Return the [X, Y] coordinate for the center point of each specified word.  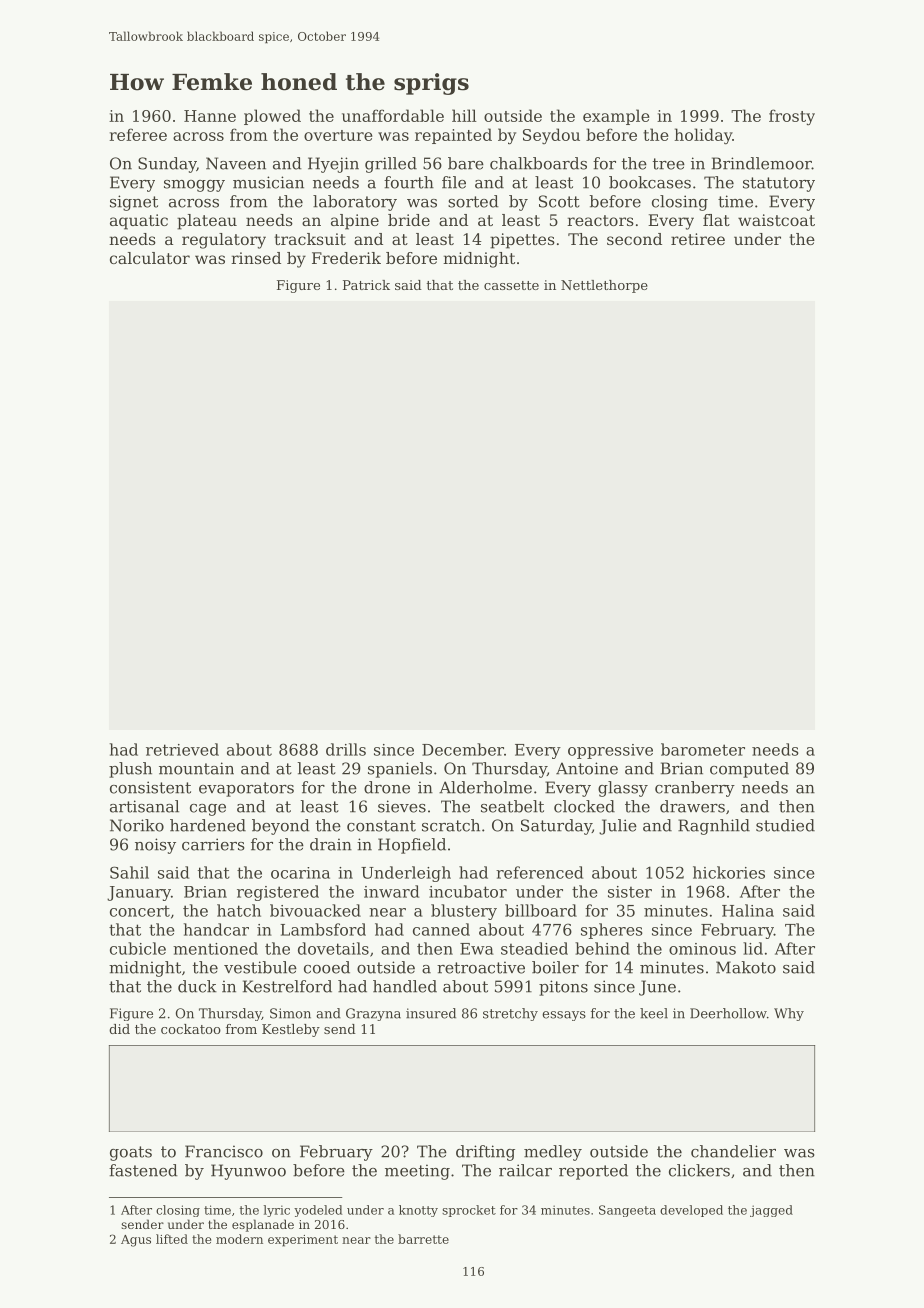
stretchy [510, 1014]
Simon [290, 1013]
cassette [511, 285]
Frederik [346, 258]
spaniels [400, 770]
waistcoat [776, 220]
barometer [703, 749]
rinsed [256, 258]
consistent [150, 787]
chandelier [733, 1151]
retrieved [182, 749]
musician [268, 182]
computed [749, 770]
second [634, 239]
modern [239, 1239]
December [463, 749]
